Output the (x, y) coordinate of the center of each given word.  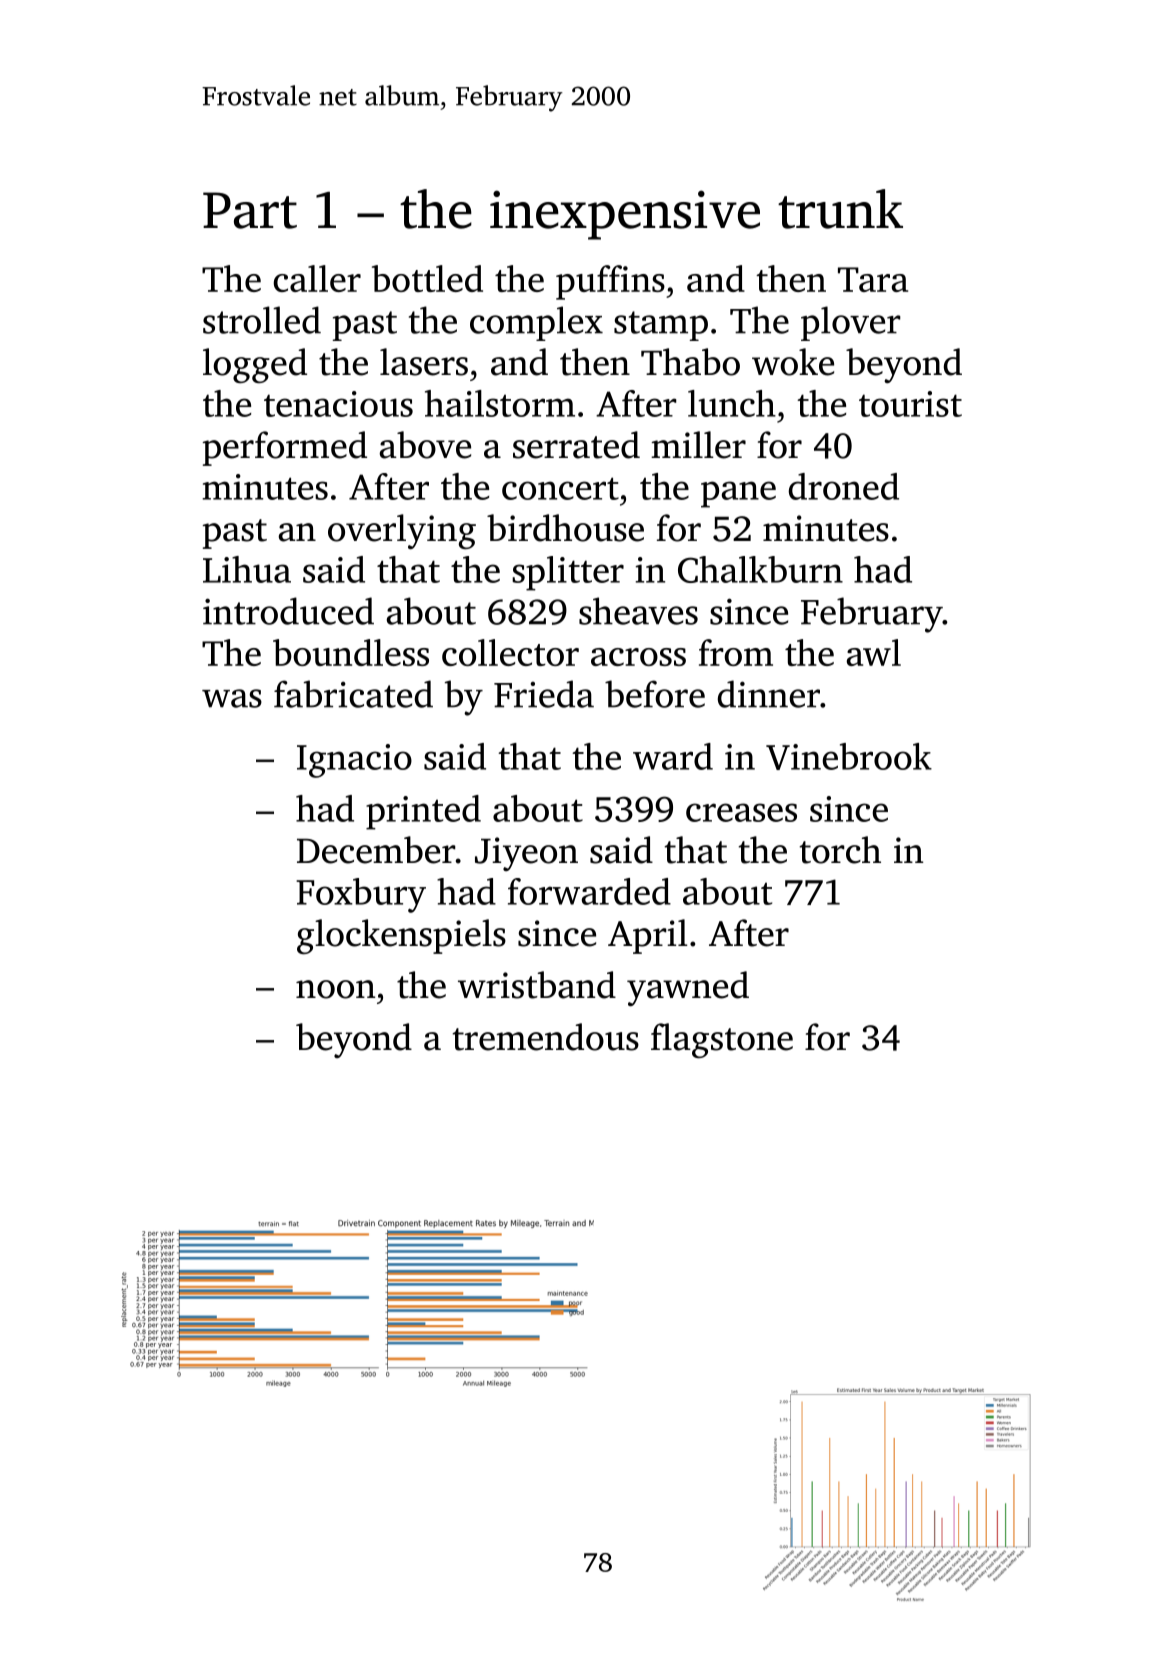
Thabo (690, 362)
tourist (910, 404)
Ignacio (354, 761)
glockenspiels (401, 936)
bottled (427, 278)
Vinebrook (849, 756)
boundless (351, 652)
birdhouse (565, 528)
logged (255, 365)
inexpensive (625, 215)
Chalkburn (760, 569)
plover (851, 323)
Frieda (544, 694)
